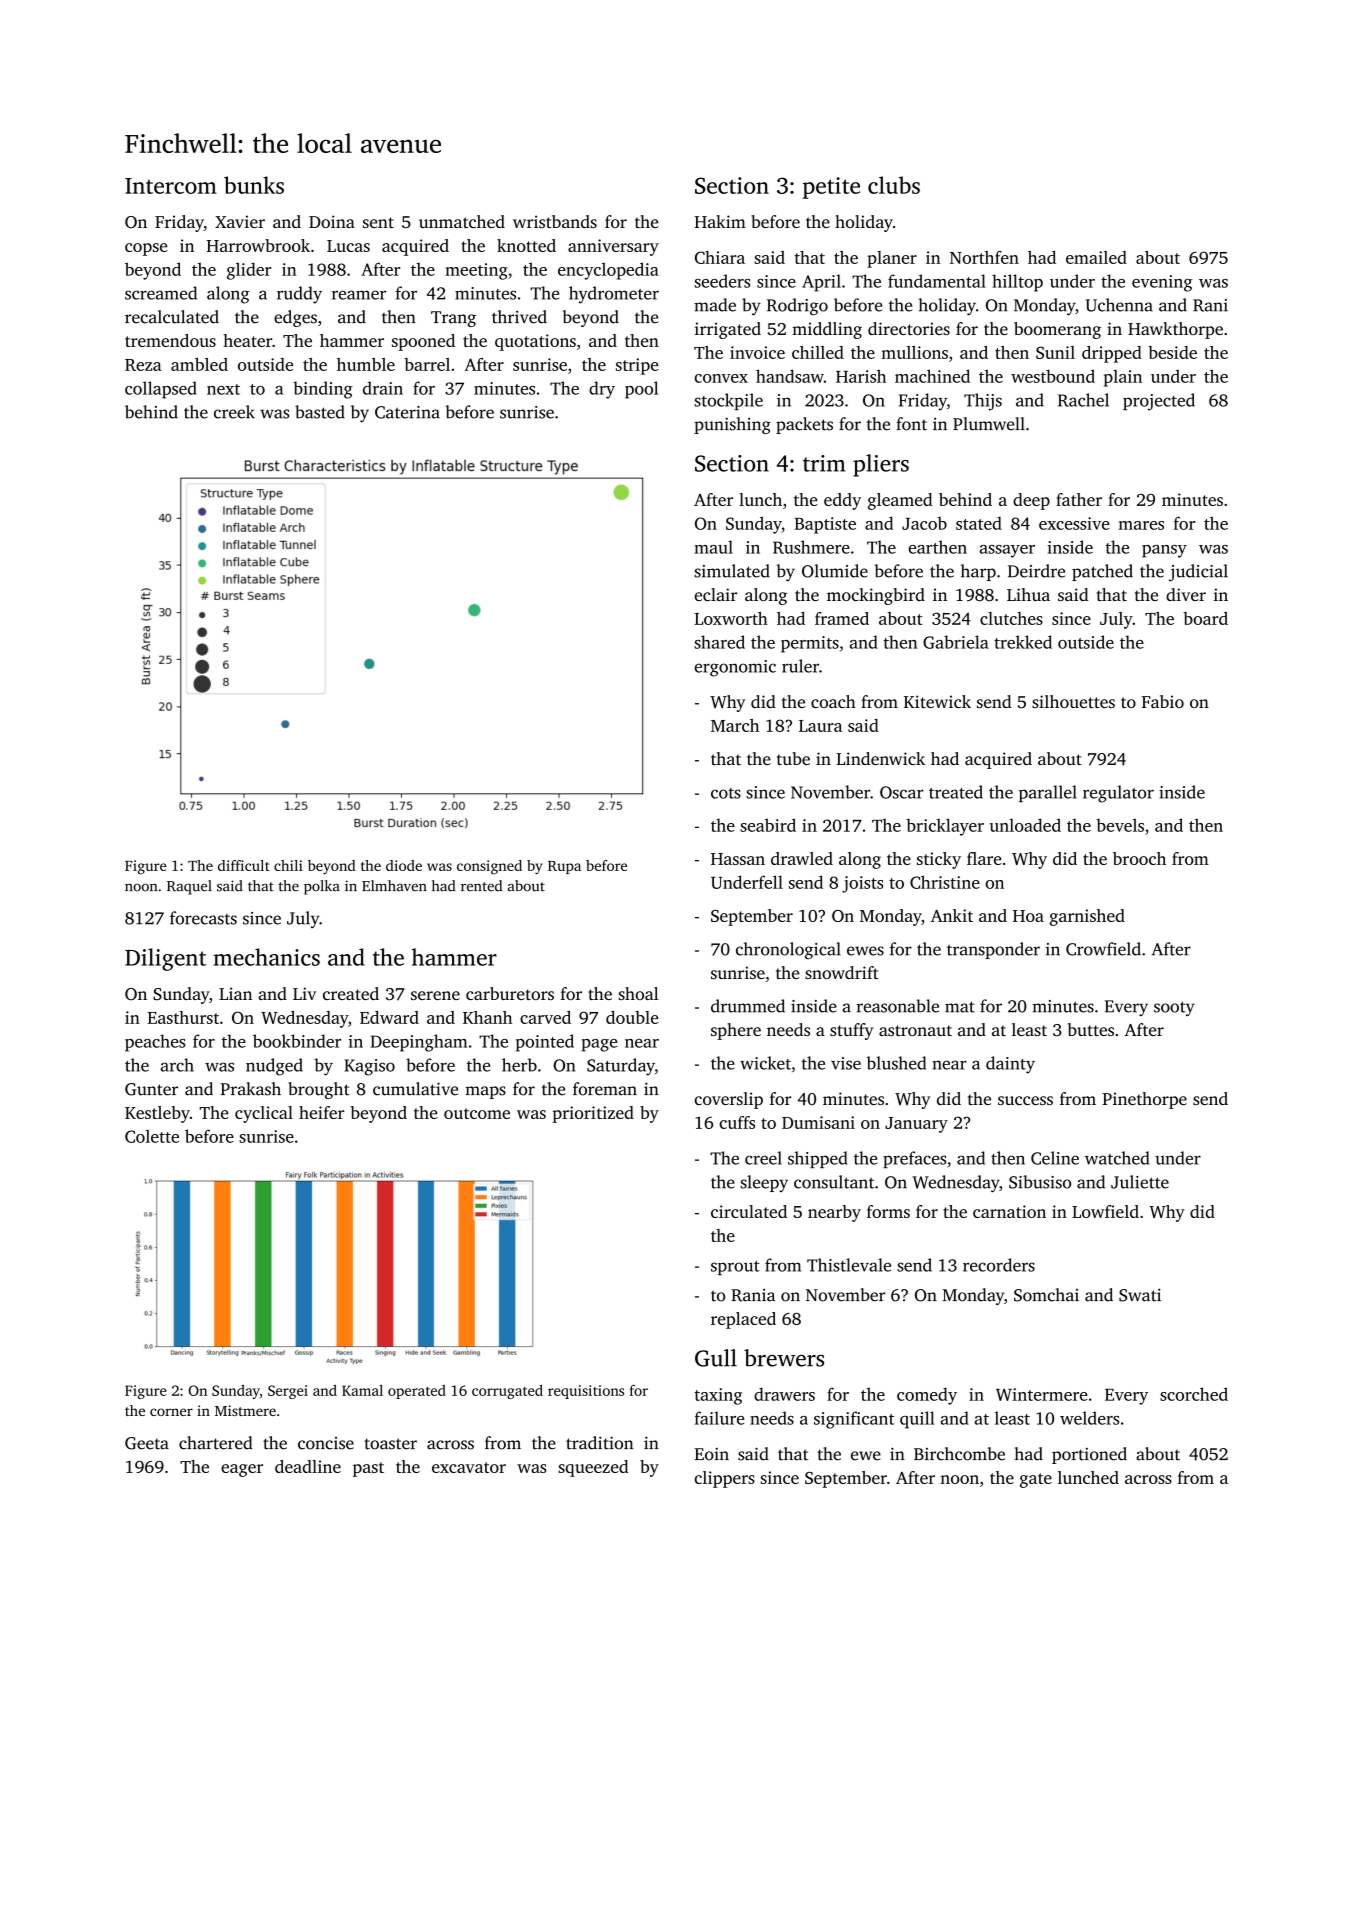 This document has width=1353, height=1913. What do you see at coordinates (1046, 1295) in the document?
I see `Somchai` at bounding box center [1046, 1295].
